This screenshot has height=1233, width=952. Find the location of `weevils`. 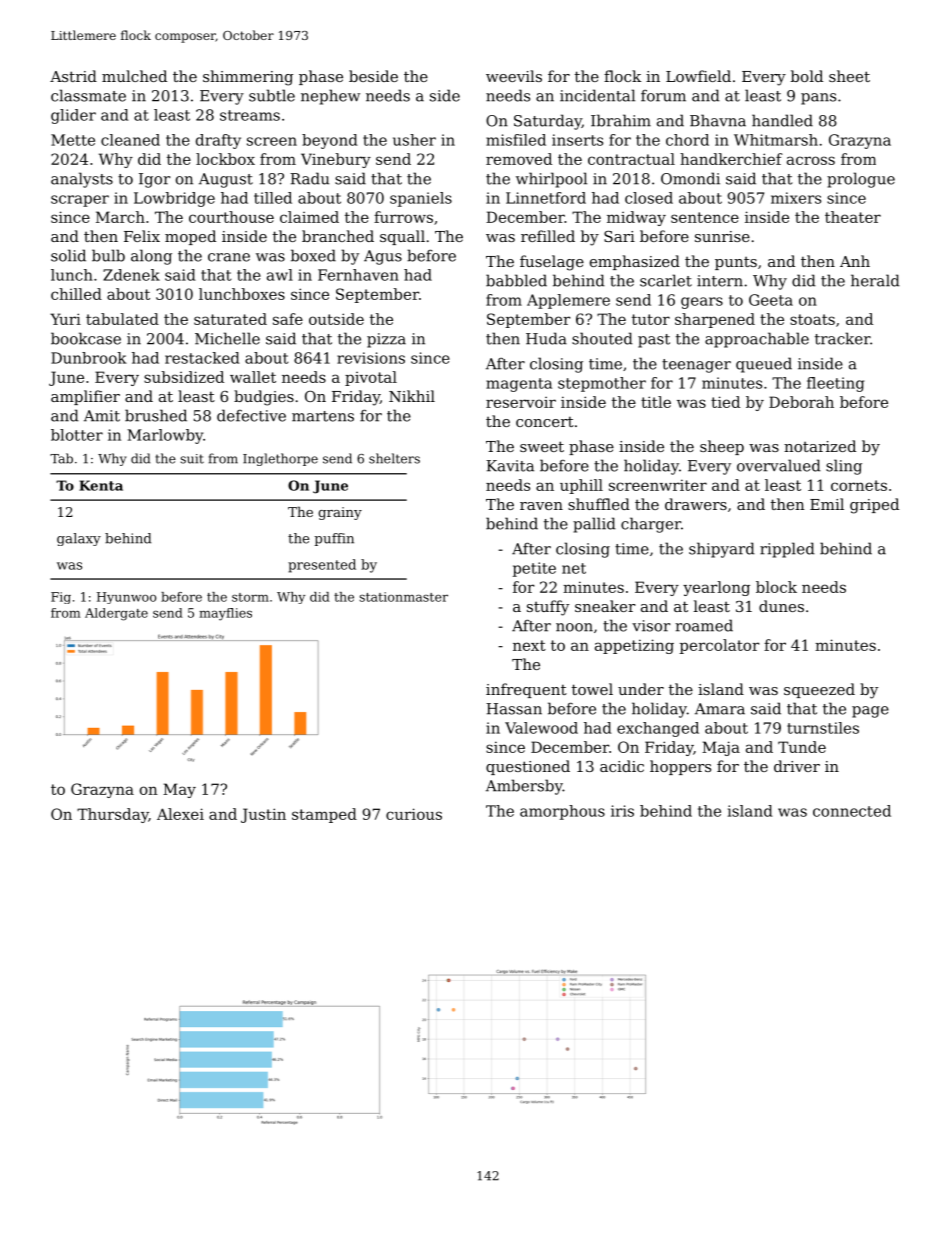

weevils is located at coordinates (514, 76).
